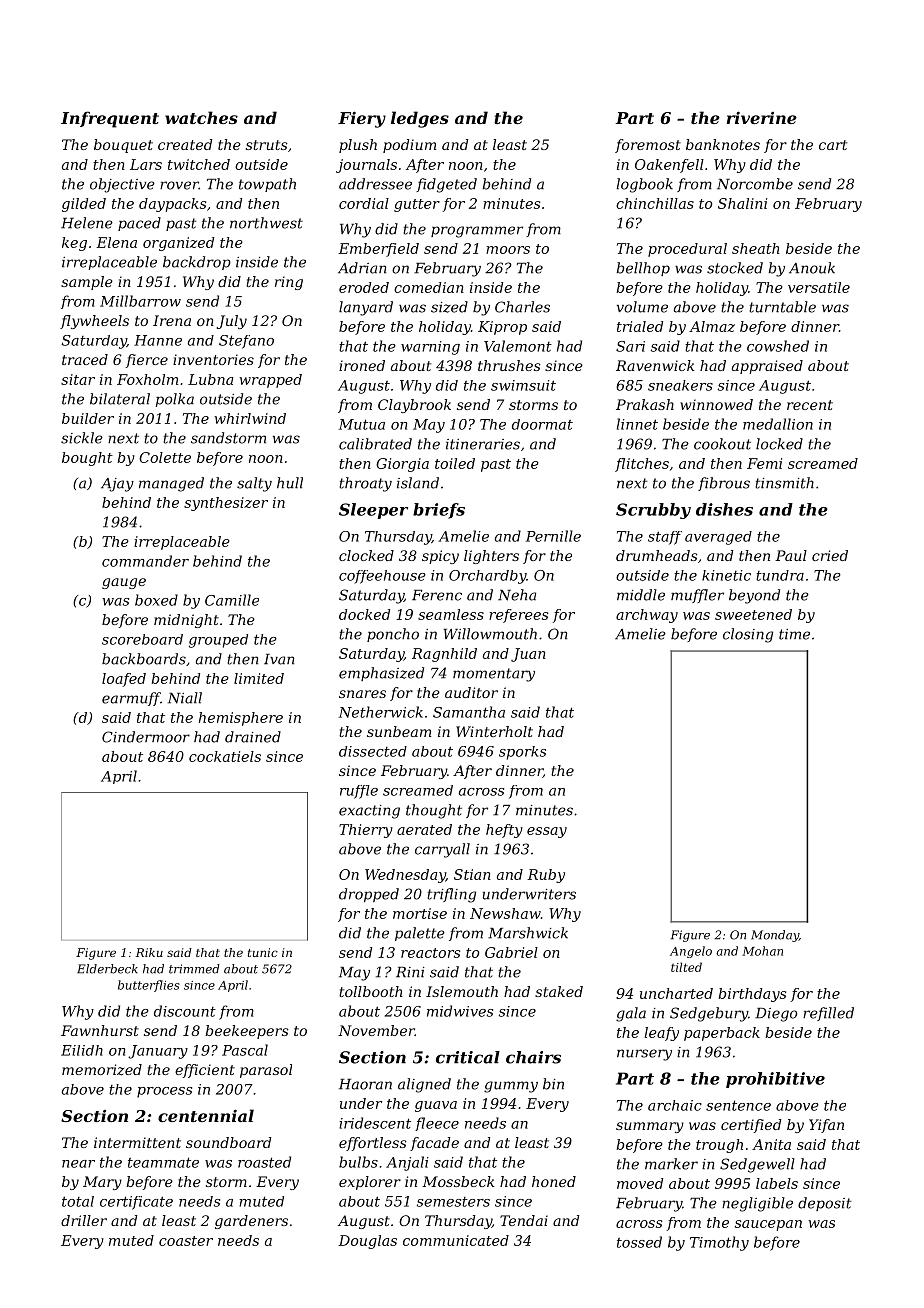 Image resolution: width=924 pixels, height=1308 pixels. What do you see at coordinates (794, 634) in the screenshot?
I see `time` at bounding box center [794, 634].
